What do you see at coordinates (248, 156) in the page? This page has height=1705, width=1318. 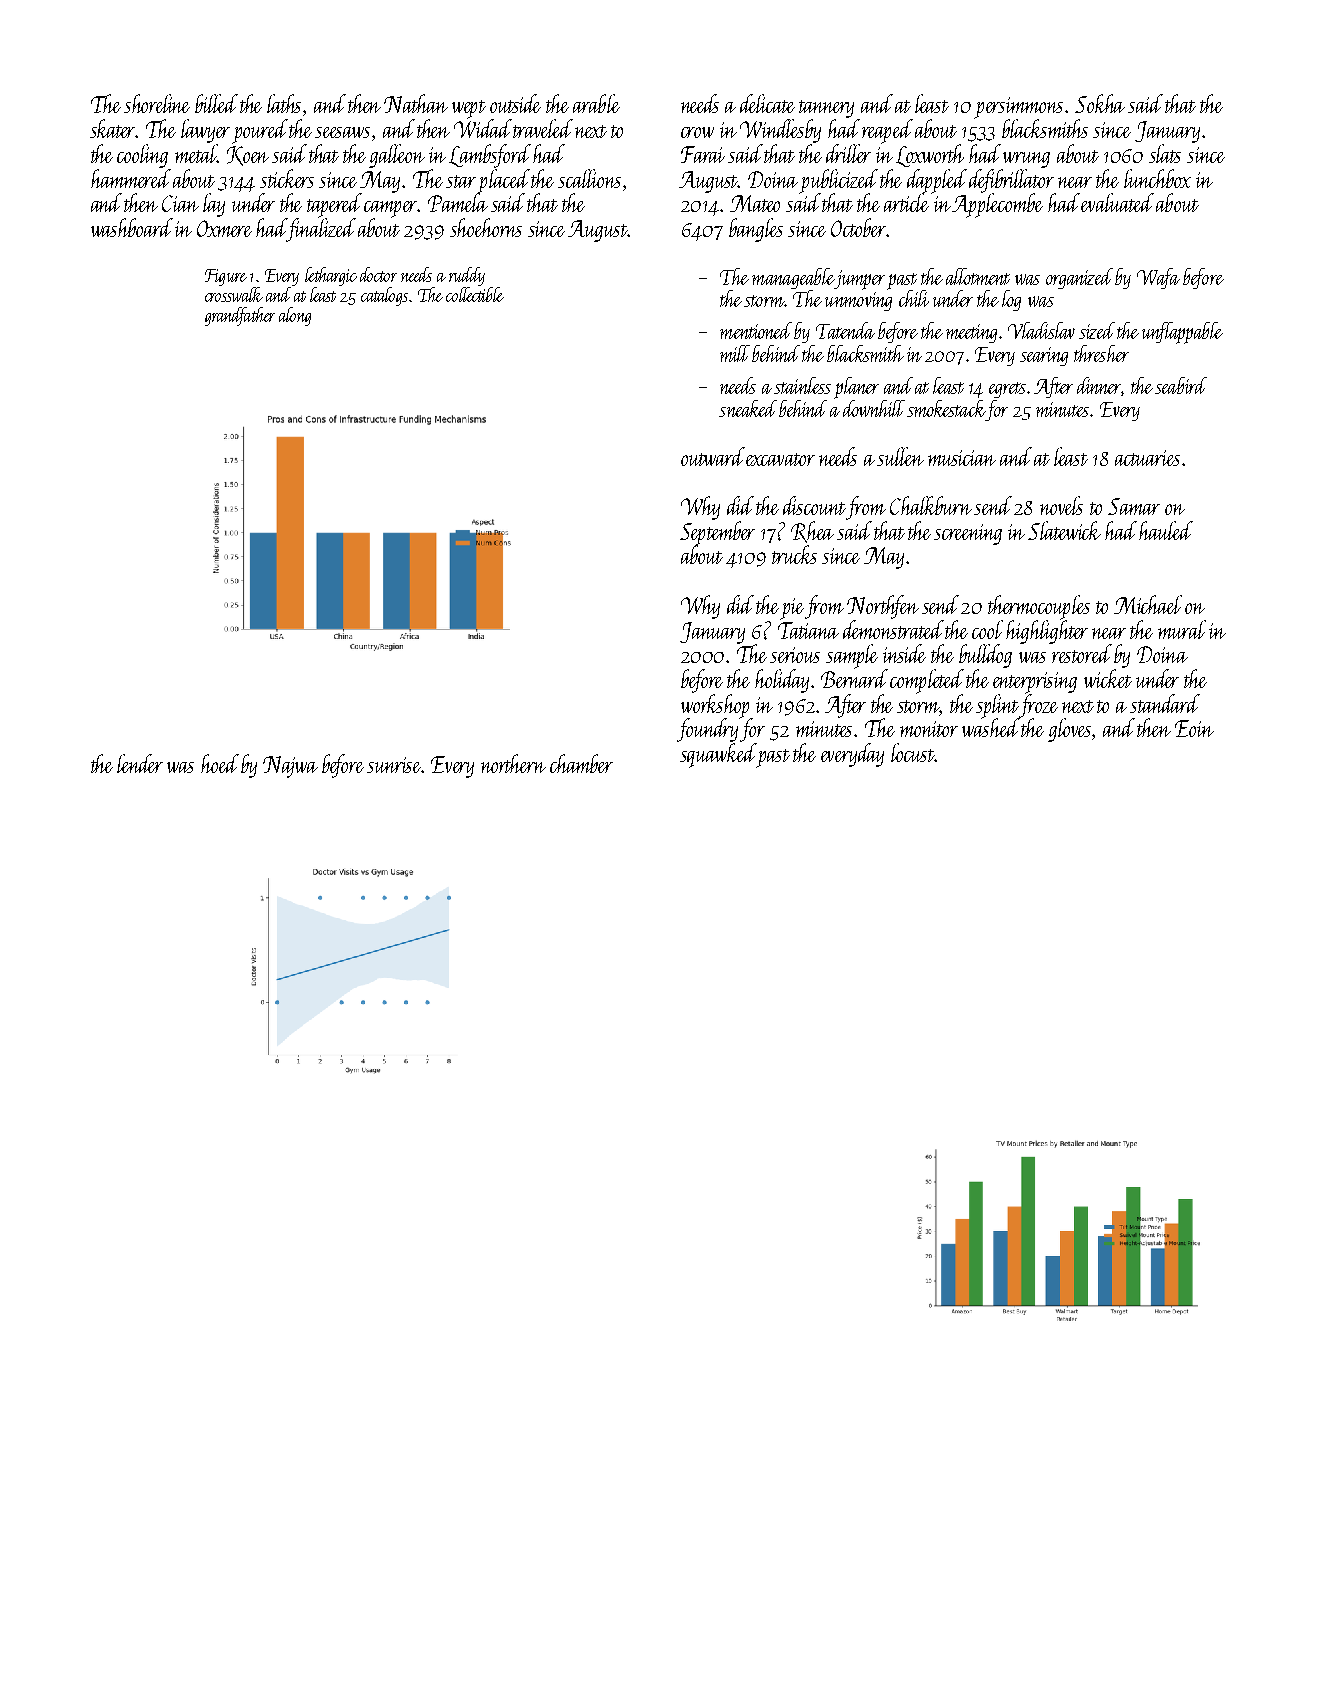 I see `Koen` at bounding box center [248, 156].
